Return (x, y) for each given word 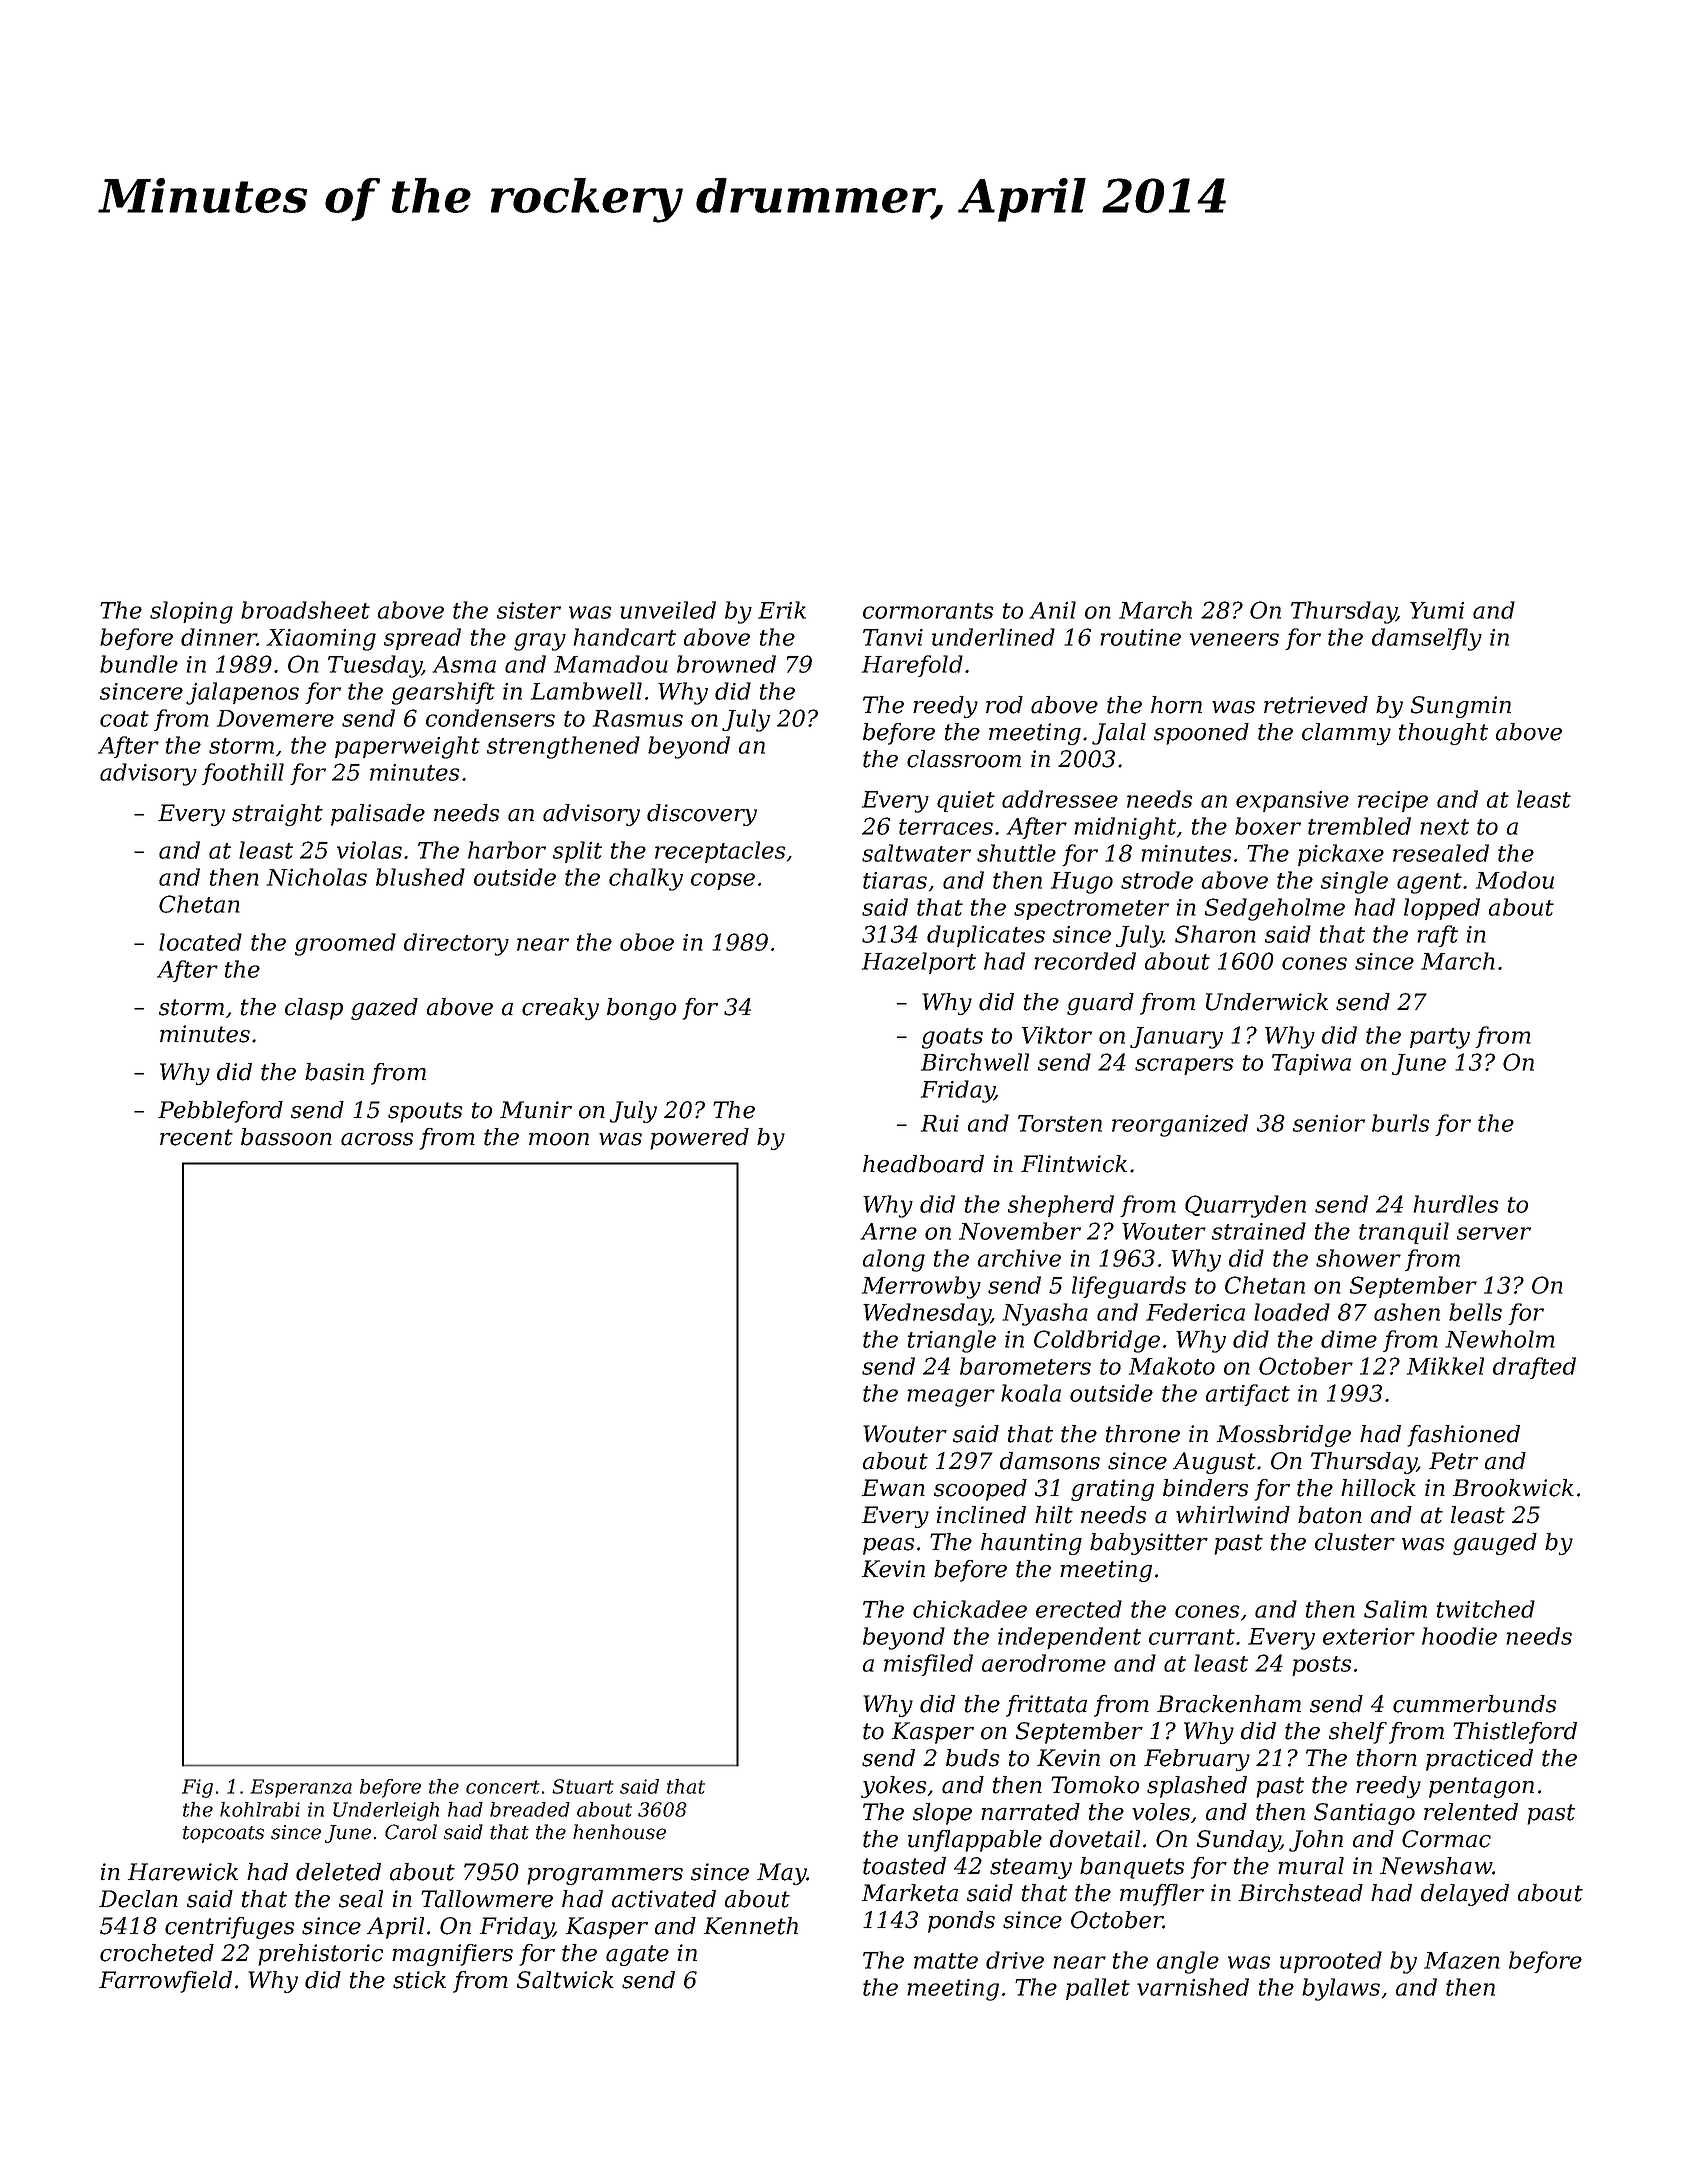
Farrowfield (165, 1982)
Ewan (893, 1488)
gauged (1495, 1544)
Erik (782, 610)
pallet (1098, 1989)
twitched (1486, 1609)
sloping (191, 612)
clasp (314, 1009)
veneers (1234, 639)
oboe (647, 942)
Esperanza (301, 1788)
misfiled (928, 1665)
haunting (1031, 1544)
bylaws (1341, 1989)
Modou (1515, 880)
